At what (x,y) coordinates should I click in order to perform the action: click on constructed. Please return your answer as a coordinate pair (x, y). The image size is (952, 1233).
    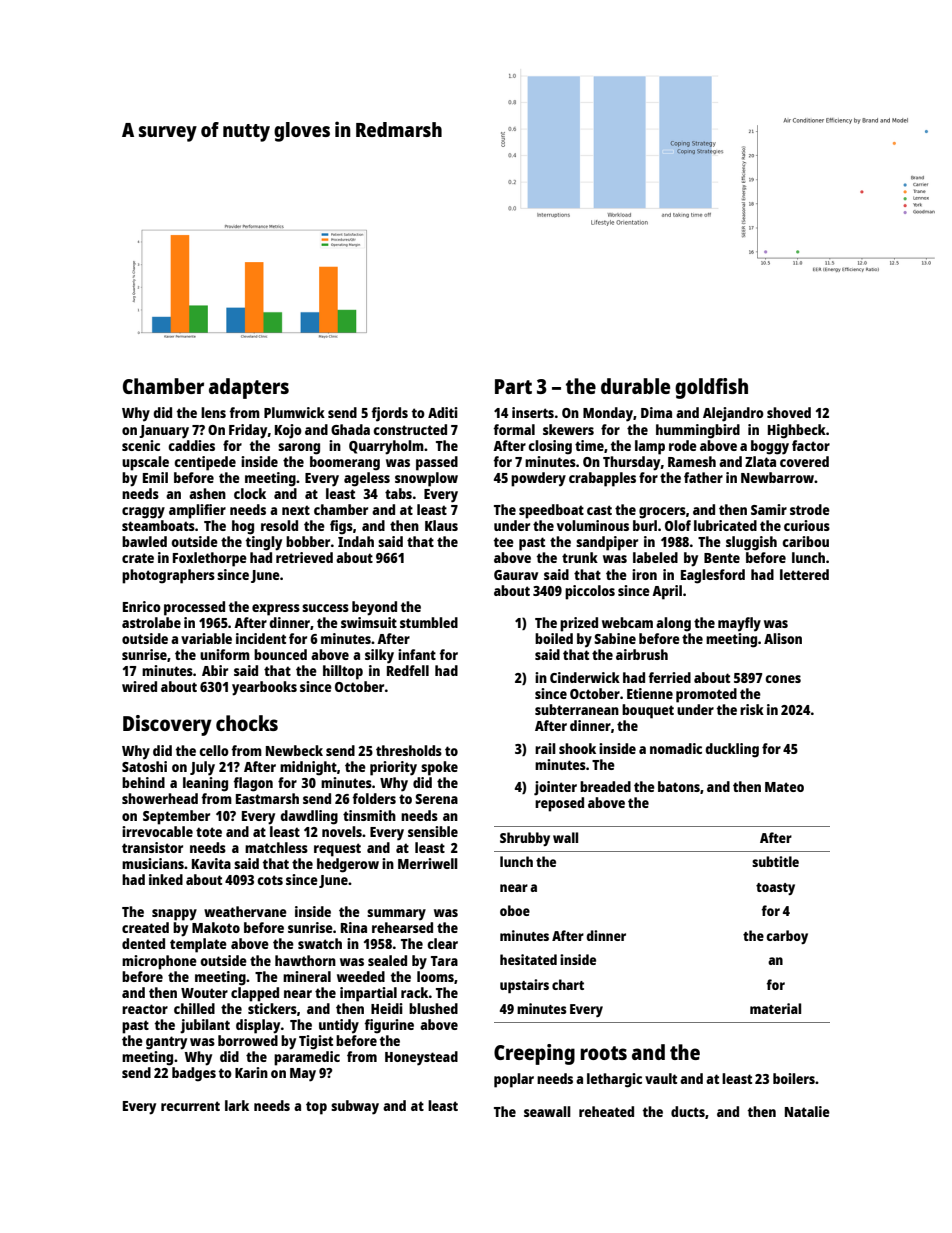
    Looking at the image, I should click on (410, 429).
